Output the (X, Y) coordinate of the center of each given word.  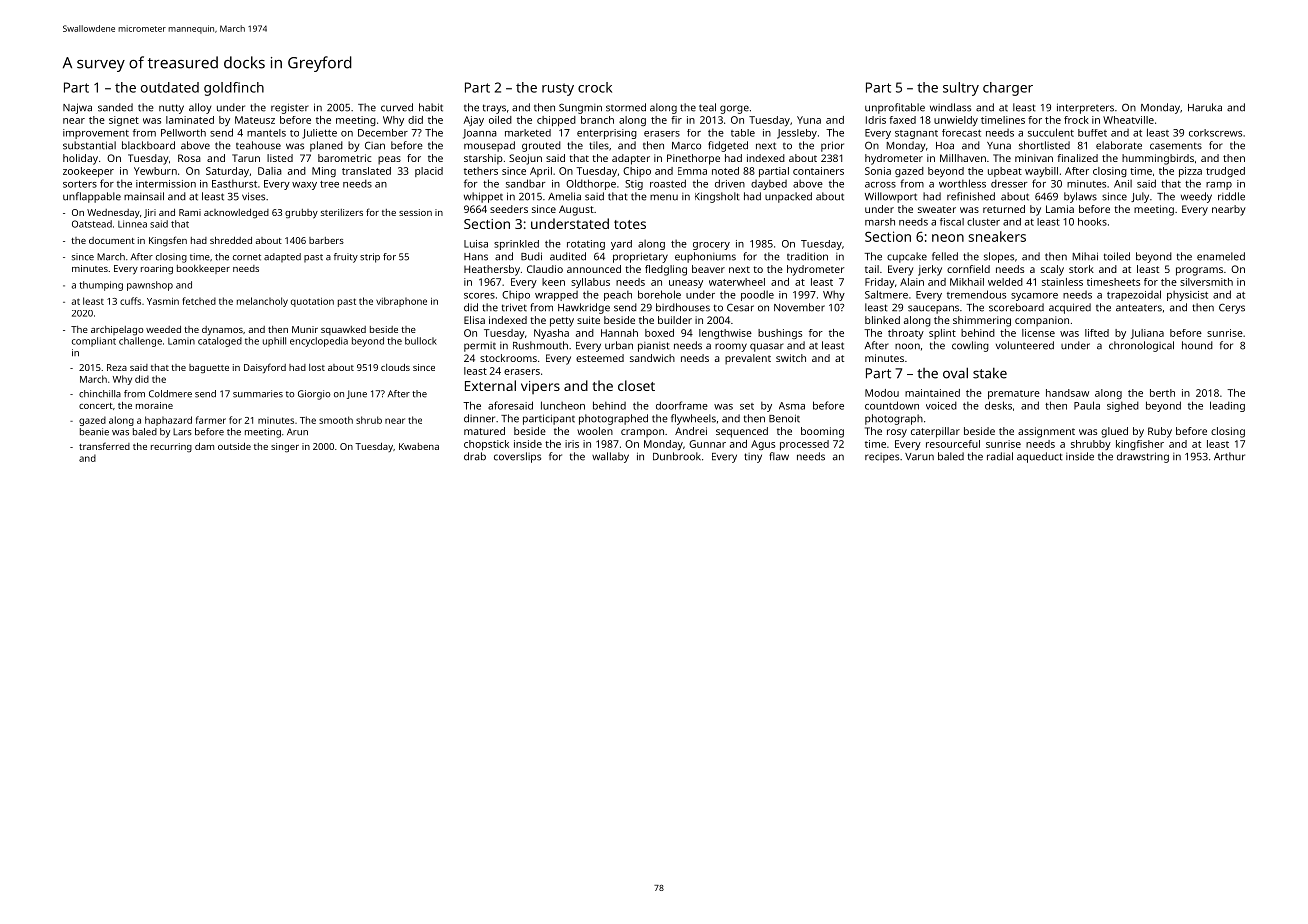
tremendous (976, 294)
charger (1008, 89)
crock (595, 87)
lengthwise (725, 334)
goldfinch (234, 89)
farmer (211, 420)
